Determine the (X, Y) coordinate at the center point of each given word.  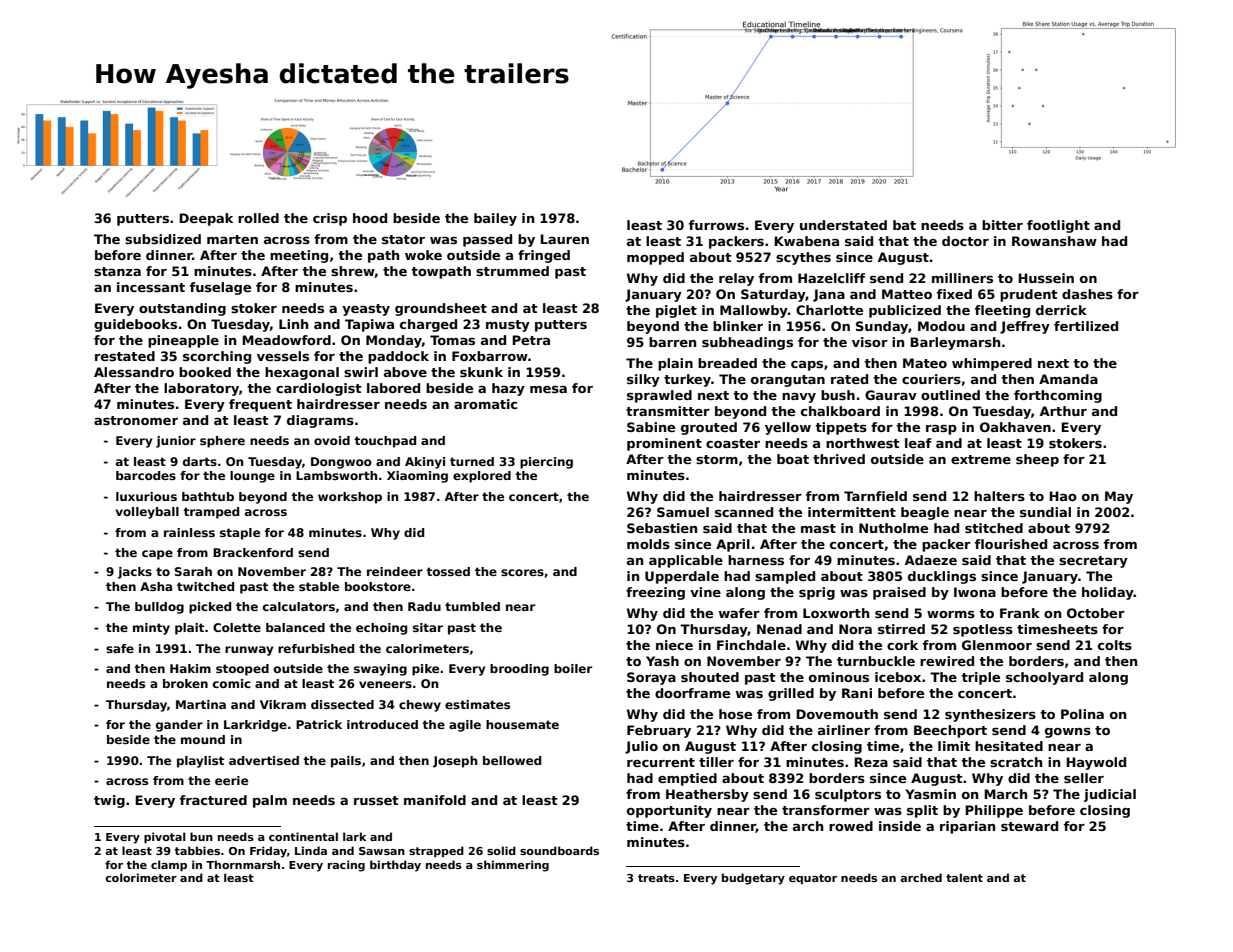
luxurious (146, 496)
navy (799, 398)
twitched (205, 586)
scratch (1016, 762)
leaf (918, 443)
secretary (1093, 562)
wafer (739, 613)
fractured (213, 800)
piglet (676, 311)
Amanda (1068, 379)
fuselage (220, 288)
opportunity (669, 811)
